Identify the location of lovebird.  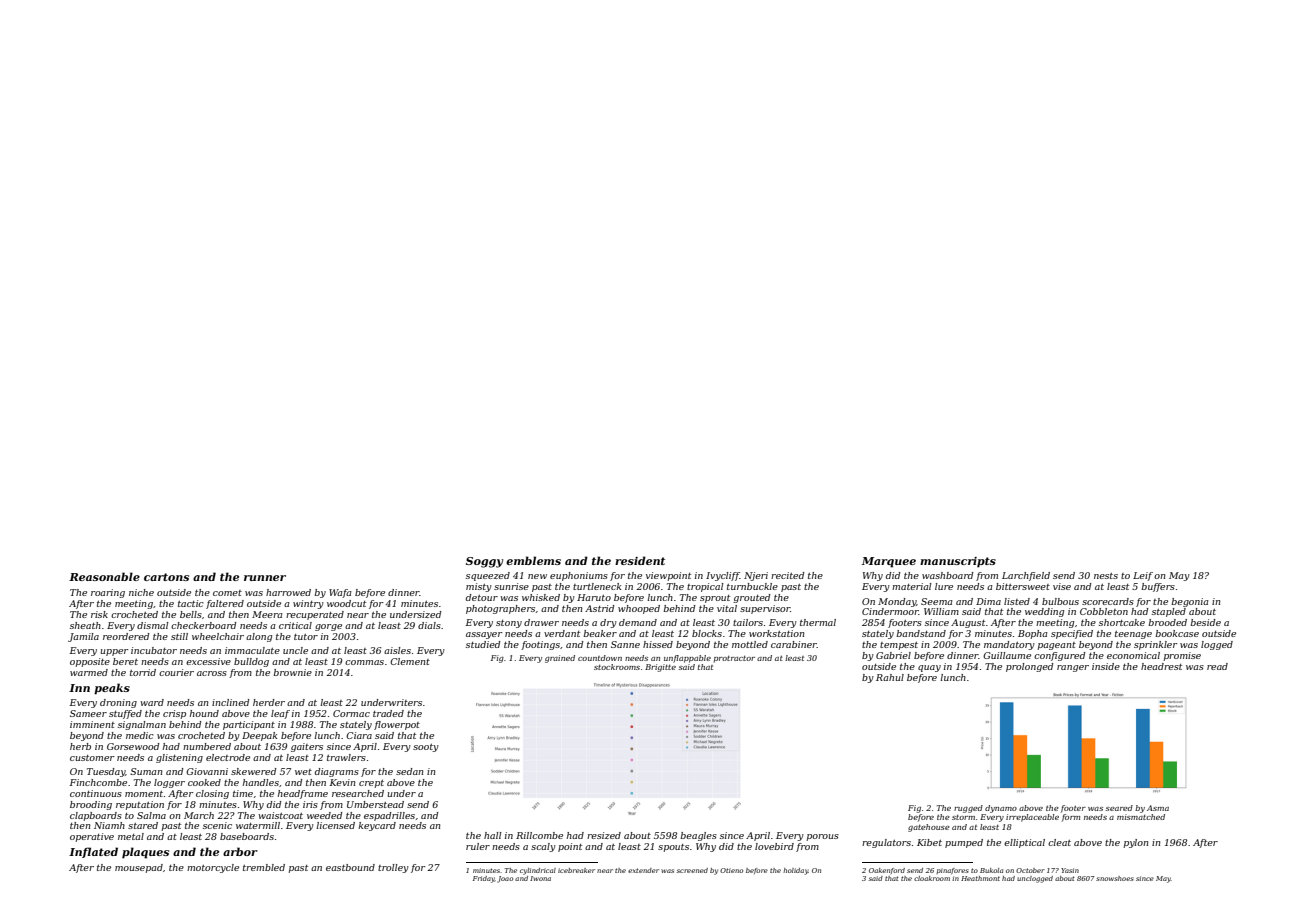
(774, 846).
